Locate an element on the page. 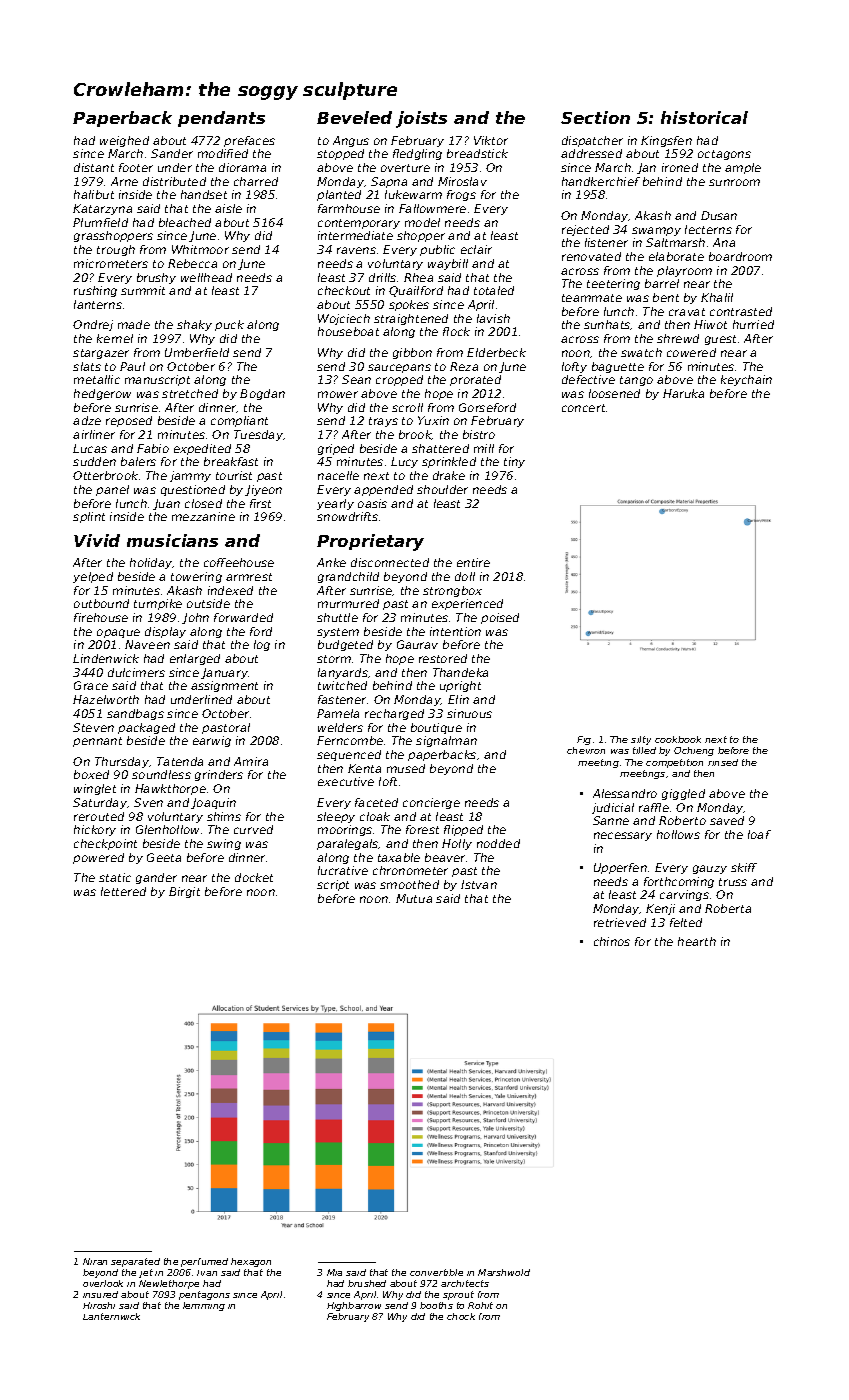  silty is located at coordinates (641, 740).
